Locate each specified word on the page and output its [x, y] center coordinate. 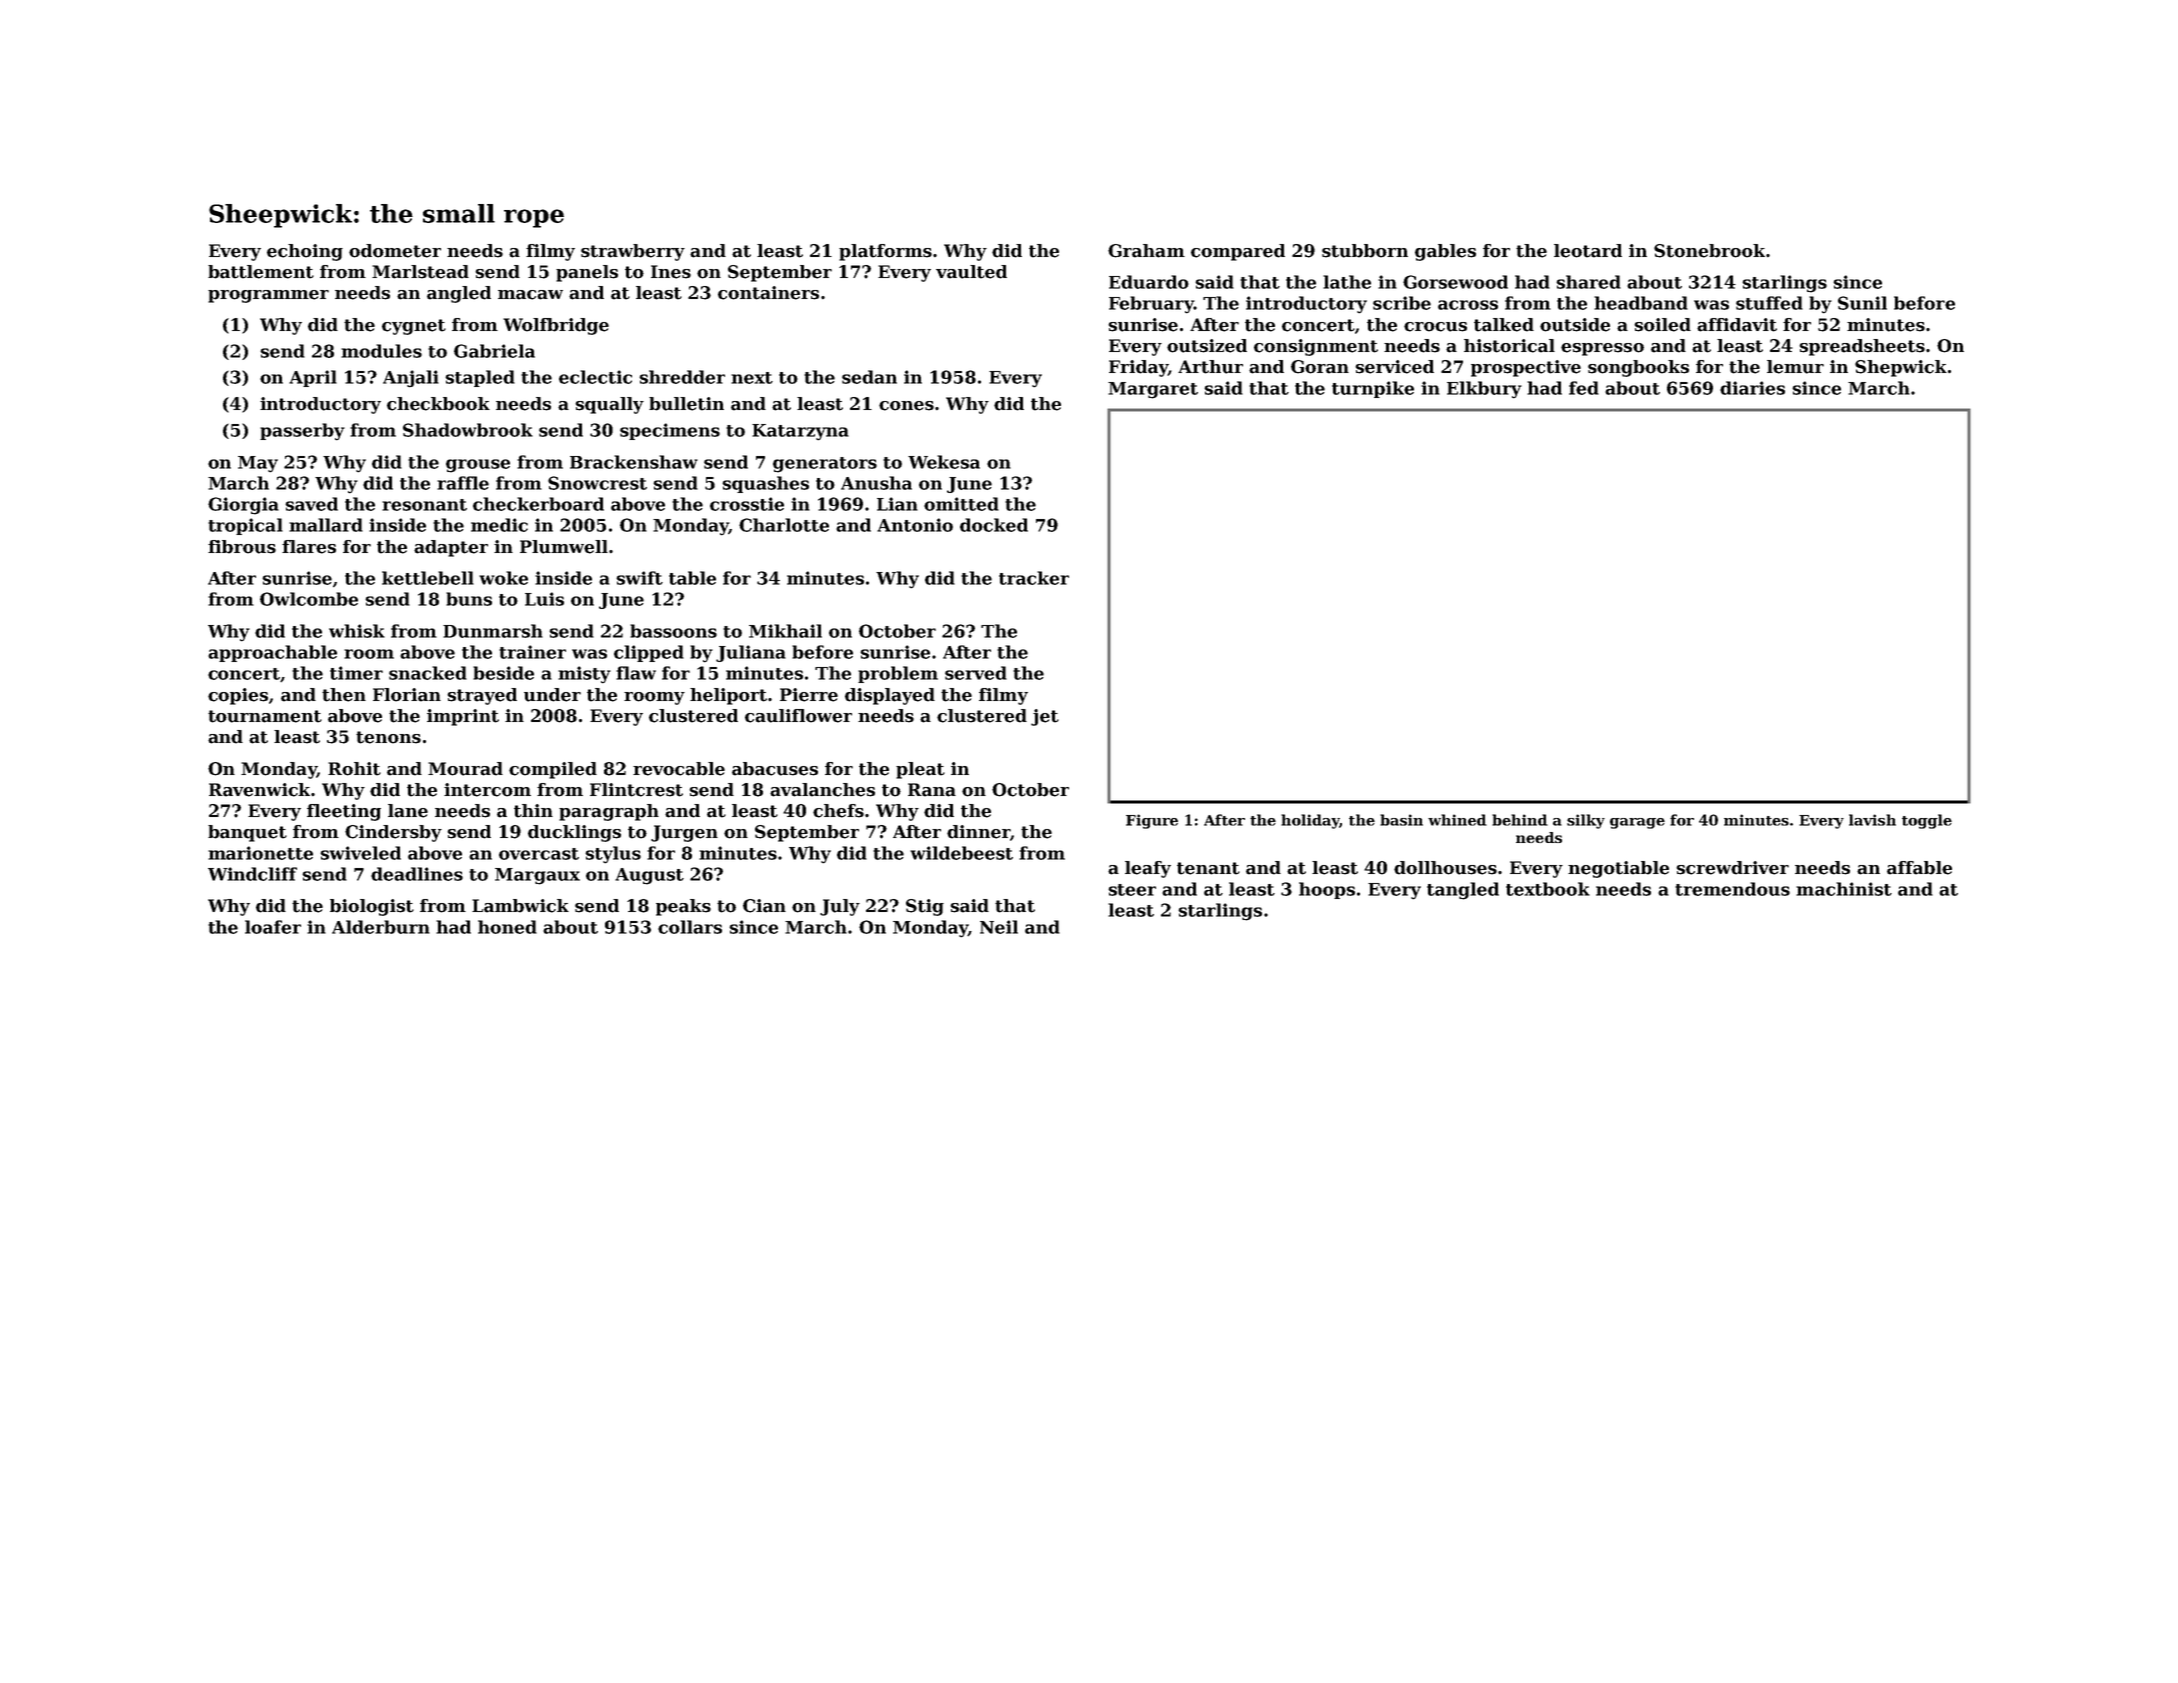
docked [994, 525]
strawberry [633, 252]
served [976, 673]
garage [1637, 823]
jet [1045, 717]
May [258, 464]
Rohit [354, 769]
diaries [1752, 388]
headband [1641, 303]
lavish [1872, 820]
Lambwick [520, 906]
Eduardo [1149, 282]
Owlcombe [309, 599]
